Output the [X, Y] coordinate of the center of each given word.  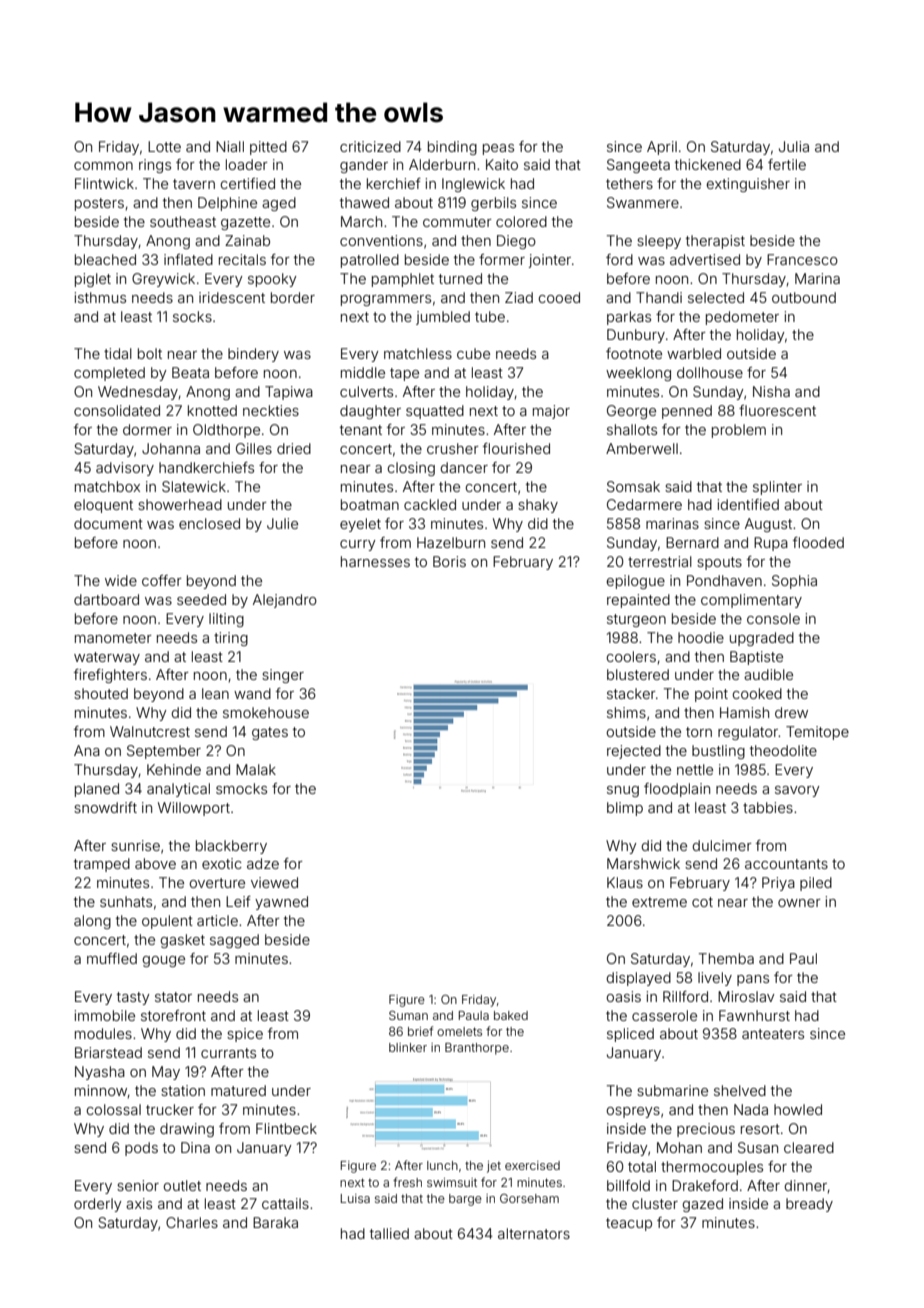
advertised [705, 259]
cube [473, 353]
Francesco [802, 259]
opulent [167, 922]
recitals [242, 259]
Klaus [625, 882]
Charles [192, 1222]
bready [809, 1205]
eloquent [103, 506]
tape [404, 374]
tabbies [768, 807]
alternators [534, 1233]
